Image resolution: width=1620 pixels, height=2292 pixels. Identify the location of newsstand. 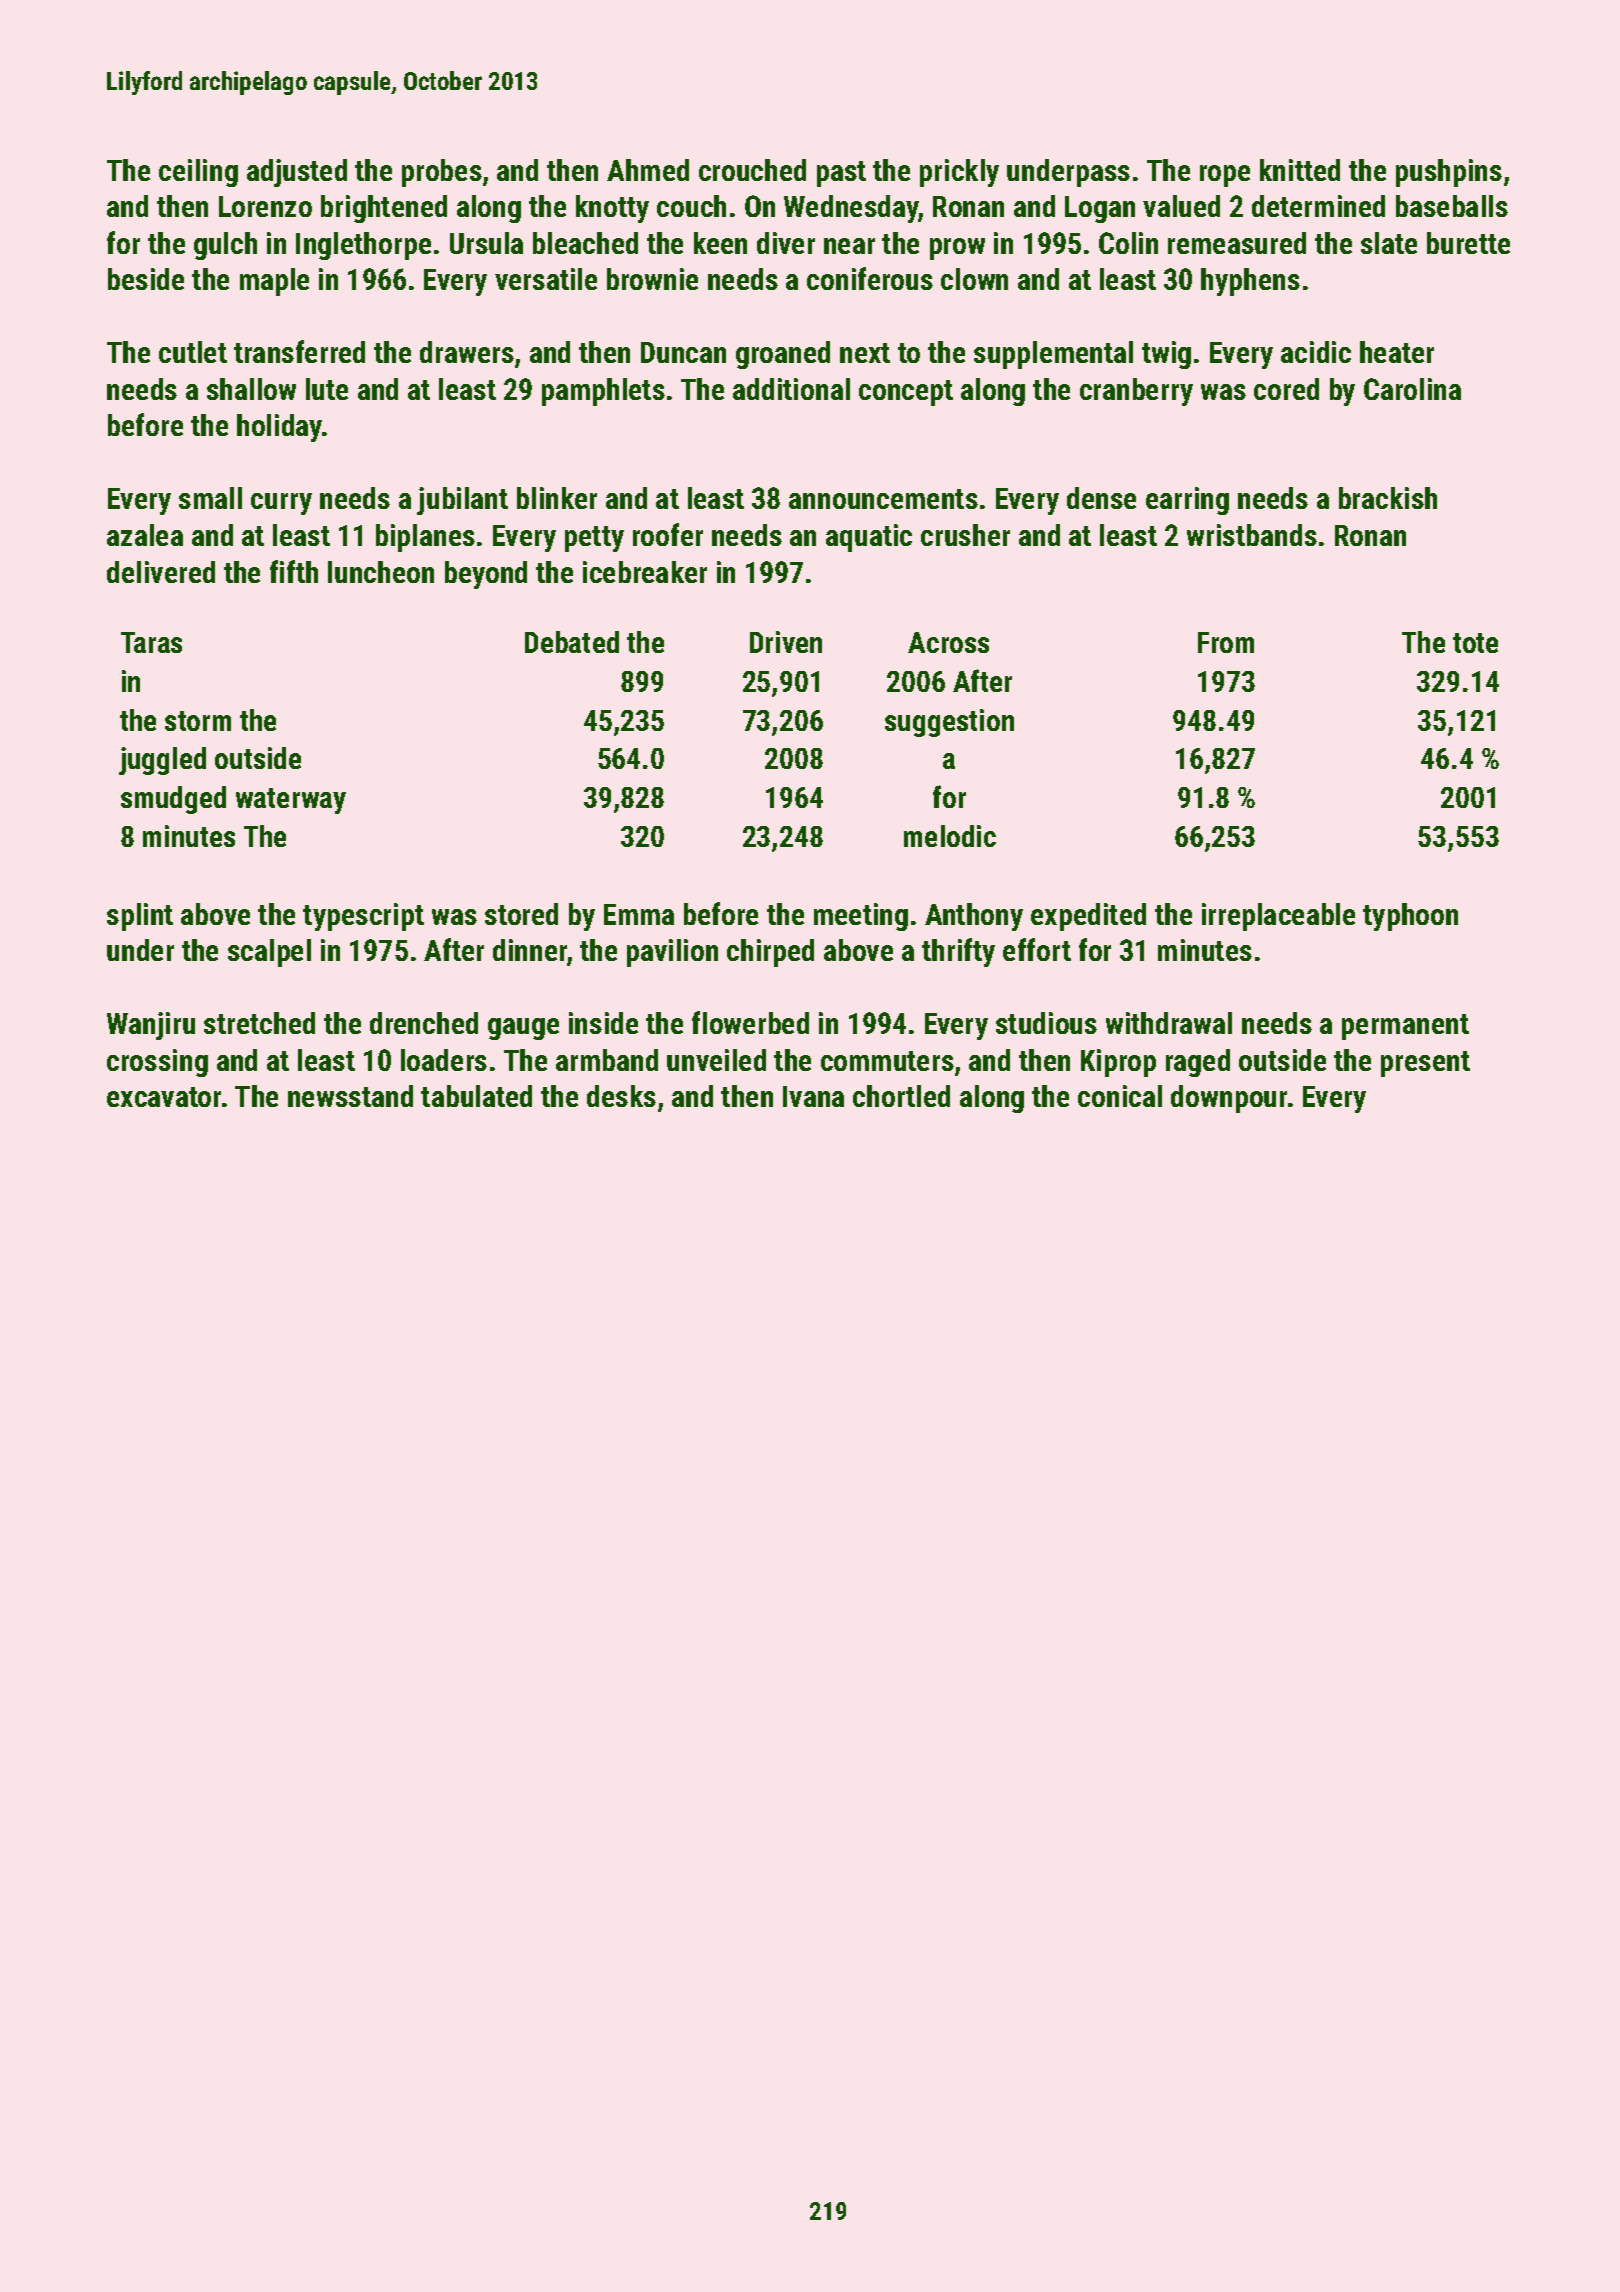
(350, 1096).
